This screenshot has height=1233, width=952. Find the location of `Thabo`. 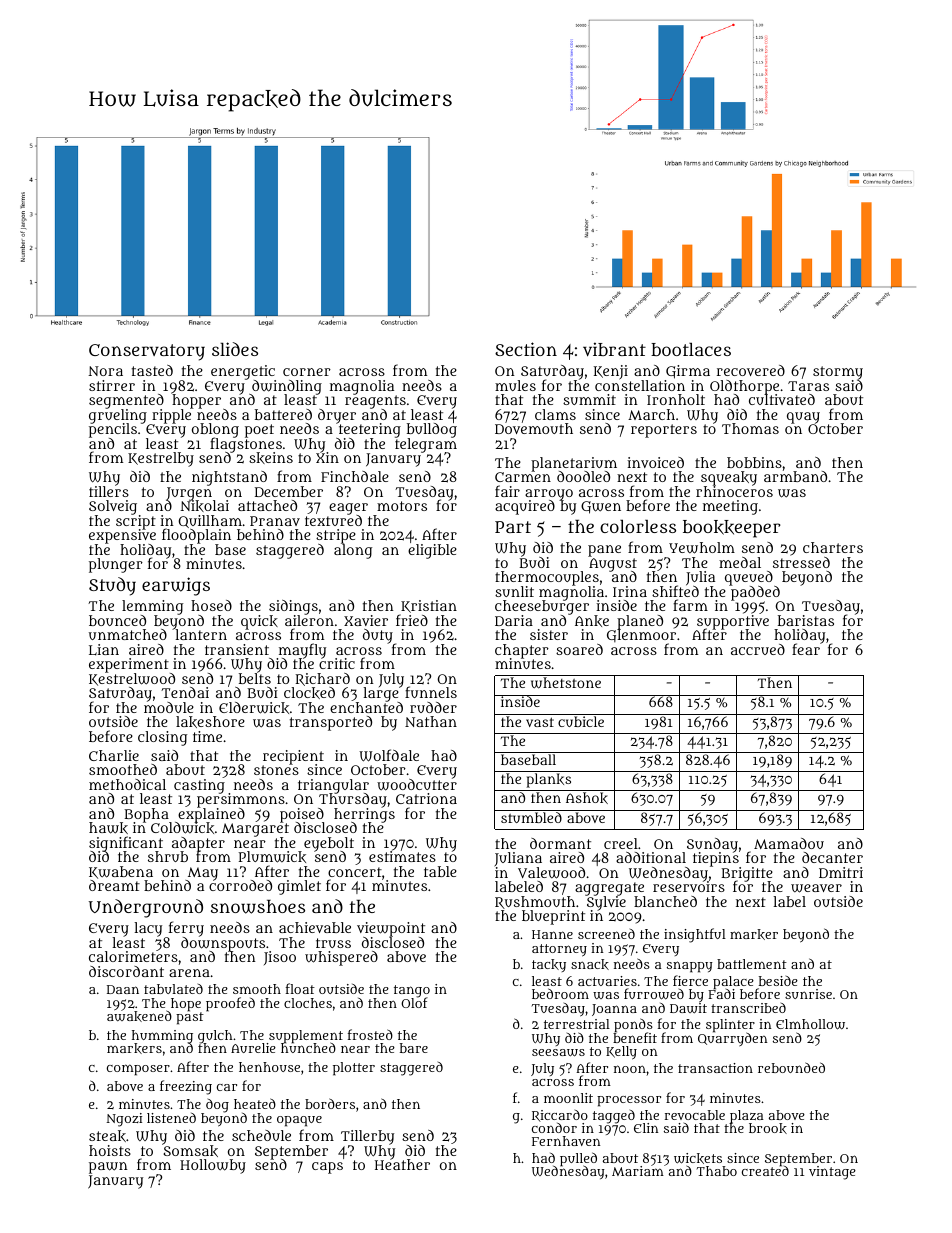

Thabo is located at coordinates (717, 1171).
